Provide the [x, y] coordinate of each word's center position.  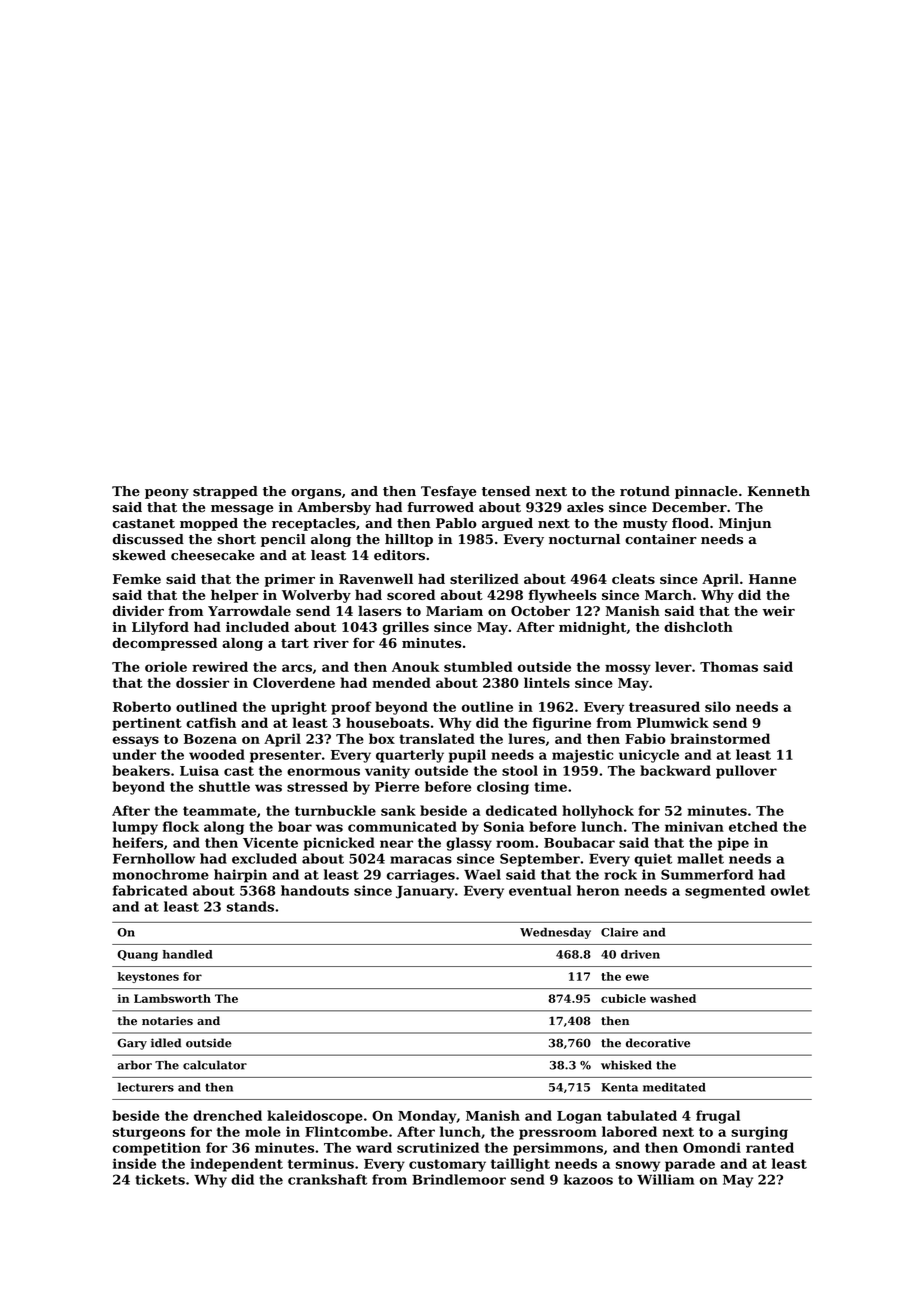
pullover [746, 772]
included [257, 627]
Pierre [397, 786]
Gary [132, 1044]
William [665, 1179]
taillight [520, 1165]
